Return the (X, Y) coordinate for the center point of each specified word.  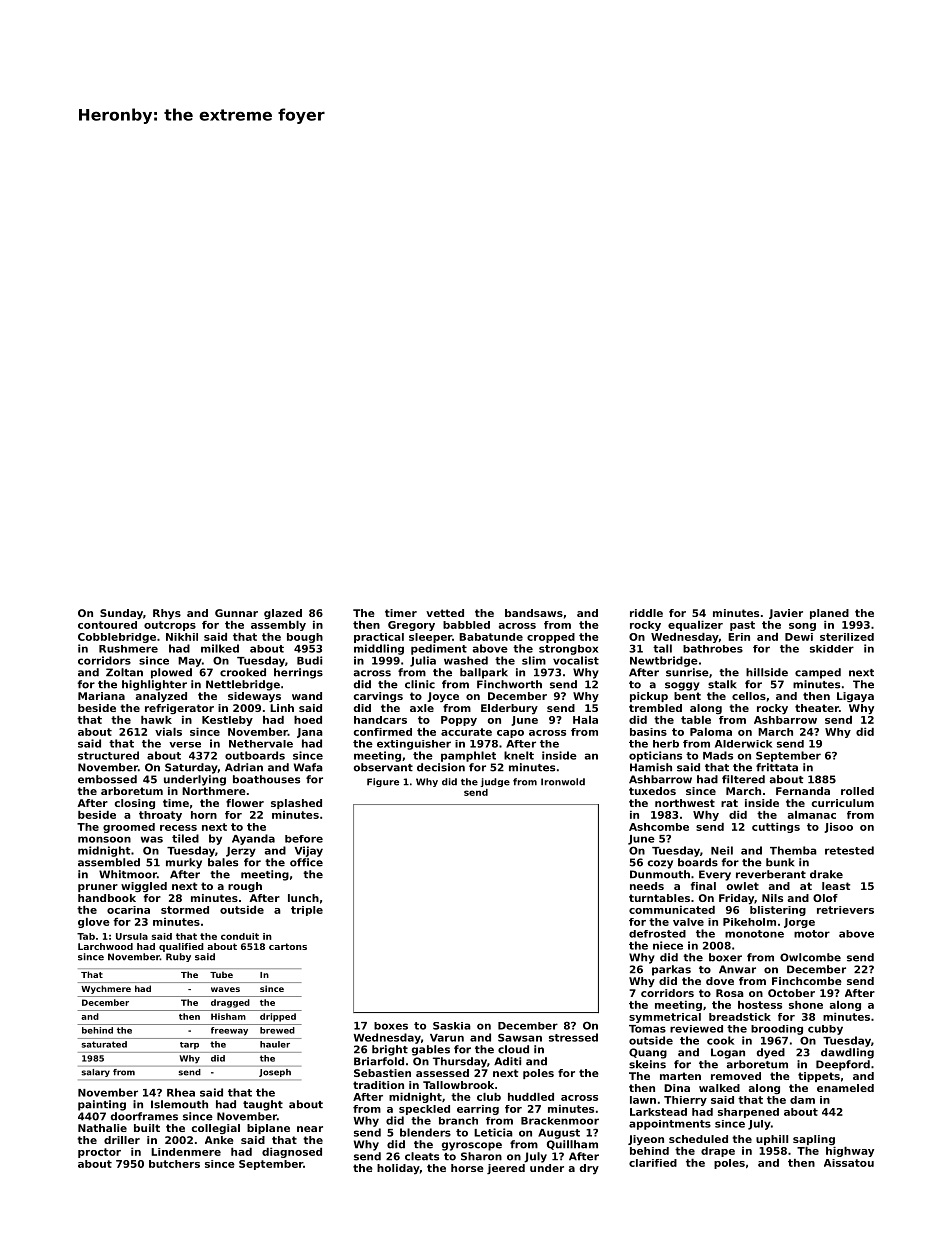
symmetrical (665, 1018)
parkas (671, 970)
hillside (767, 672)
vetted (445, 613)
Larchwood (105, 946)
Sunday (121, 614)
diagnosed (292, 1153)
